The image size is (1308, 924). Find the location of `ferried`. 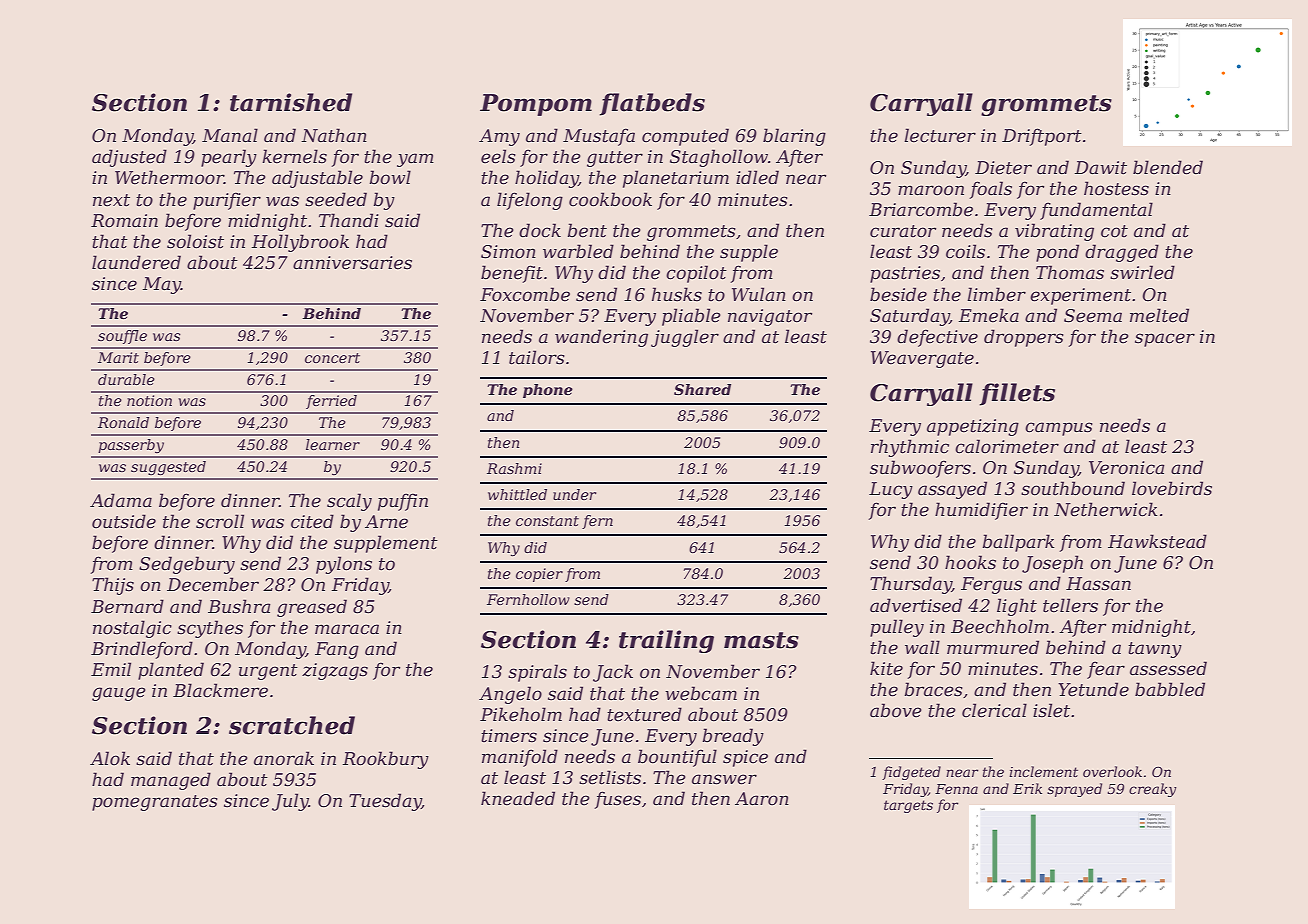

ferried is located at coordinates (331, 402).
